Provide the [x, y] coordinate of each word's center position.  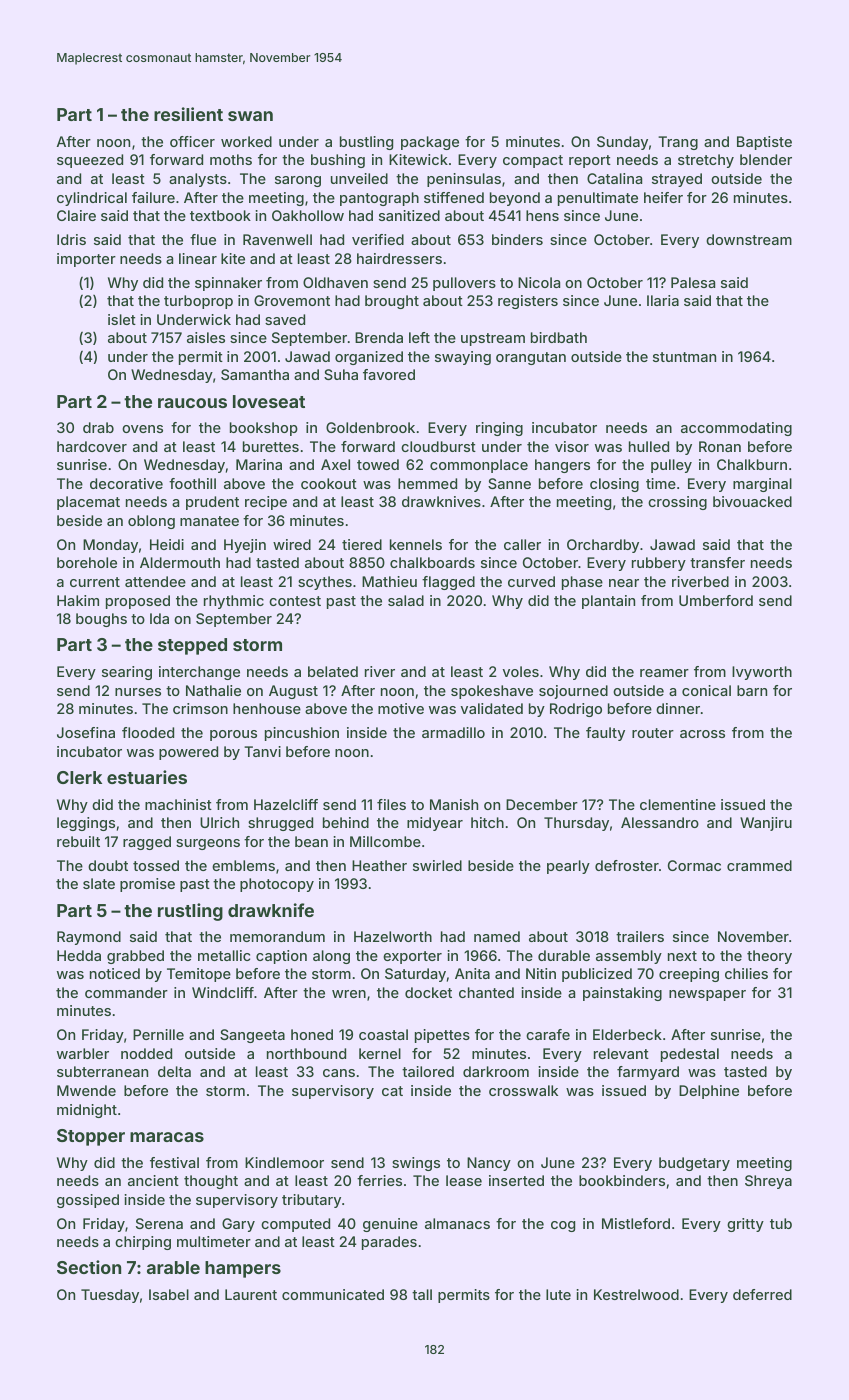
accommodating [736, 429]
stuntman [684, 357]
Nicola [539, 282]
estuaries [147, 777]
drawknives [441, 501]
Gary [238, 1225]
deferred [762, 1294]
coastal [383, 1034]
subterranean [102, 1071]
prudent [212, 503]
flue [203, 239]
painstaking [622, 994]
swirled [437, 865]
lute [558, 1294]
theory [769, 957]
